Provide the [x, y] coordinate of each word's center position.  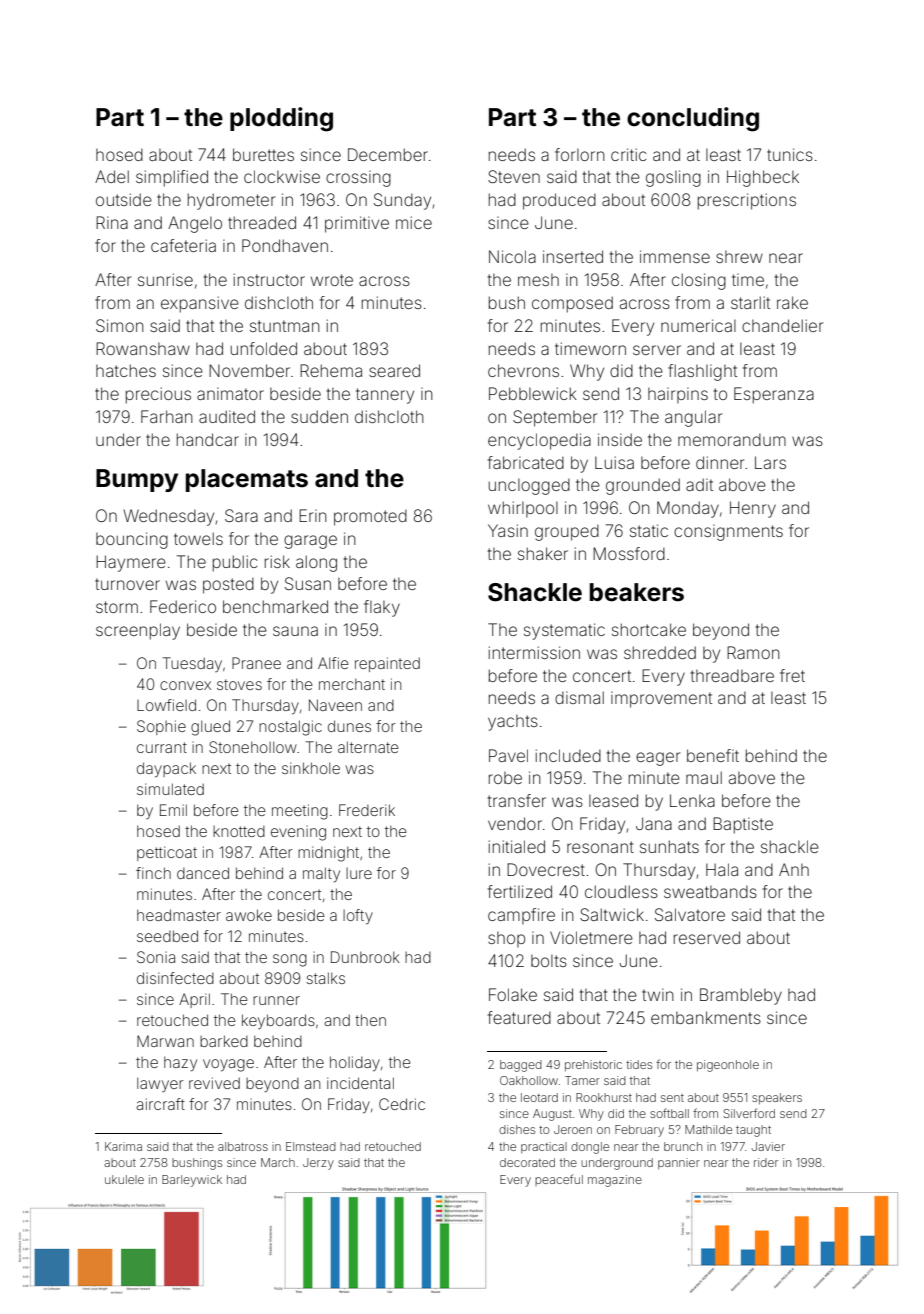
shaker [543, 553]
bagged [521, 1066]
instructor [269, 279]
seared [394, 370]
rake [792, 302]
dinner [720, 462]
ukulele [124, 1179]
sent [672, 1098]
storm [117, 607]
